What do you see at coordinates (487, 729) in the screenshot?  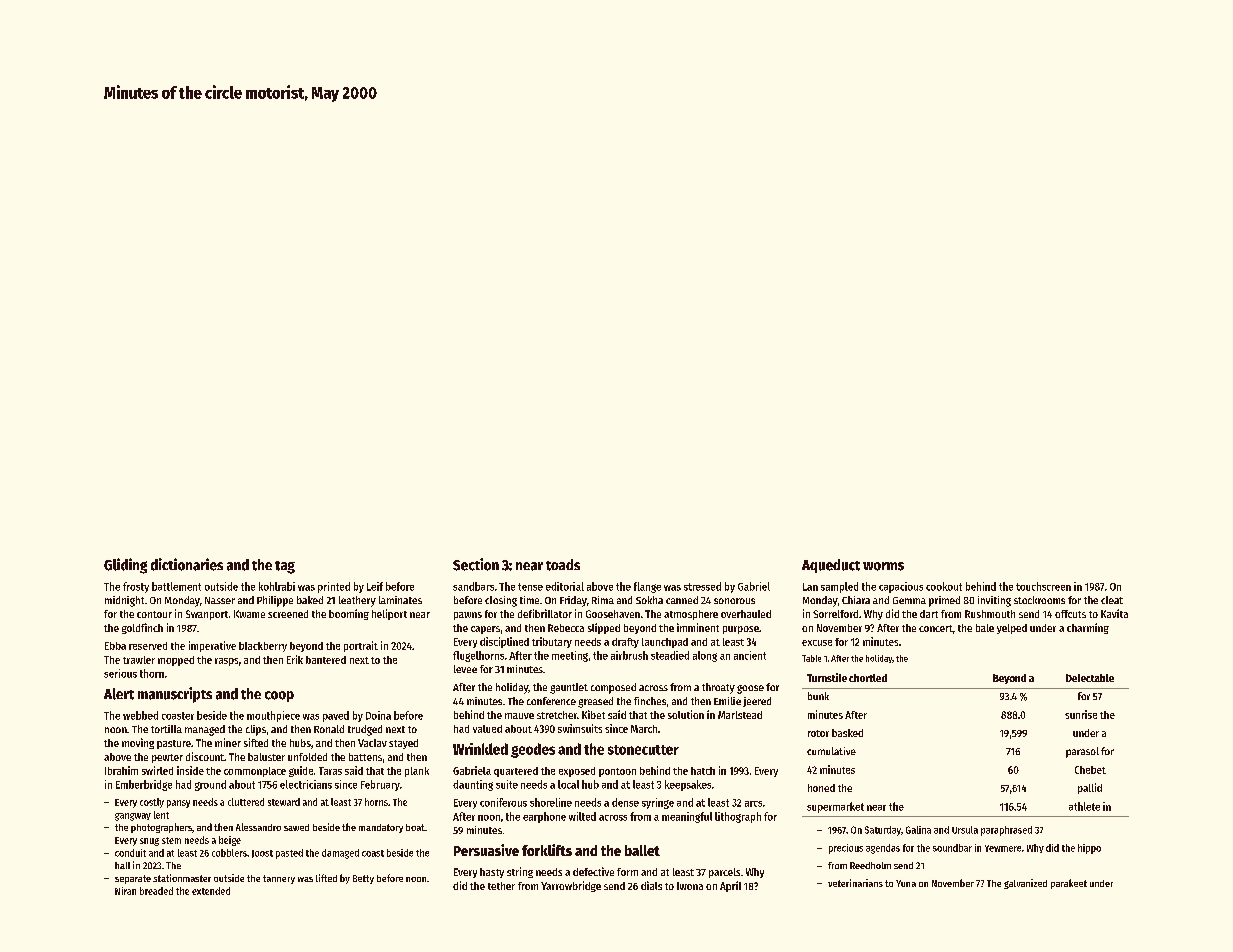 I see `valued` at bounding box center [487, 729].
